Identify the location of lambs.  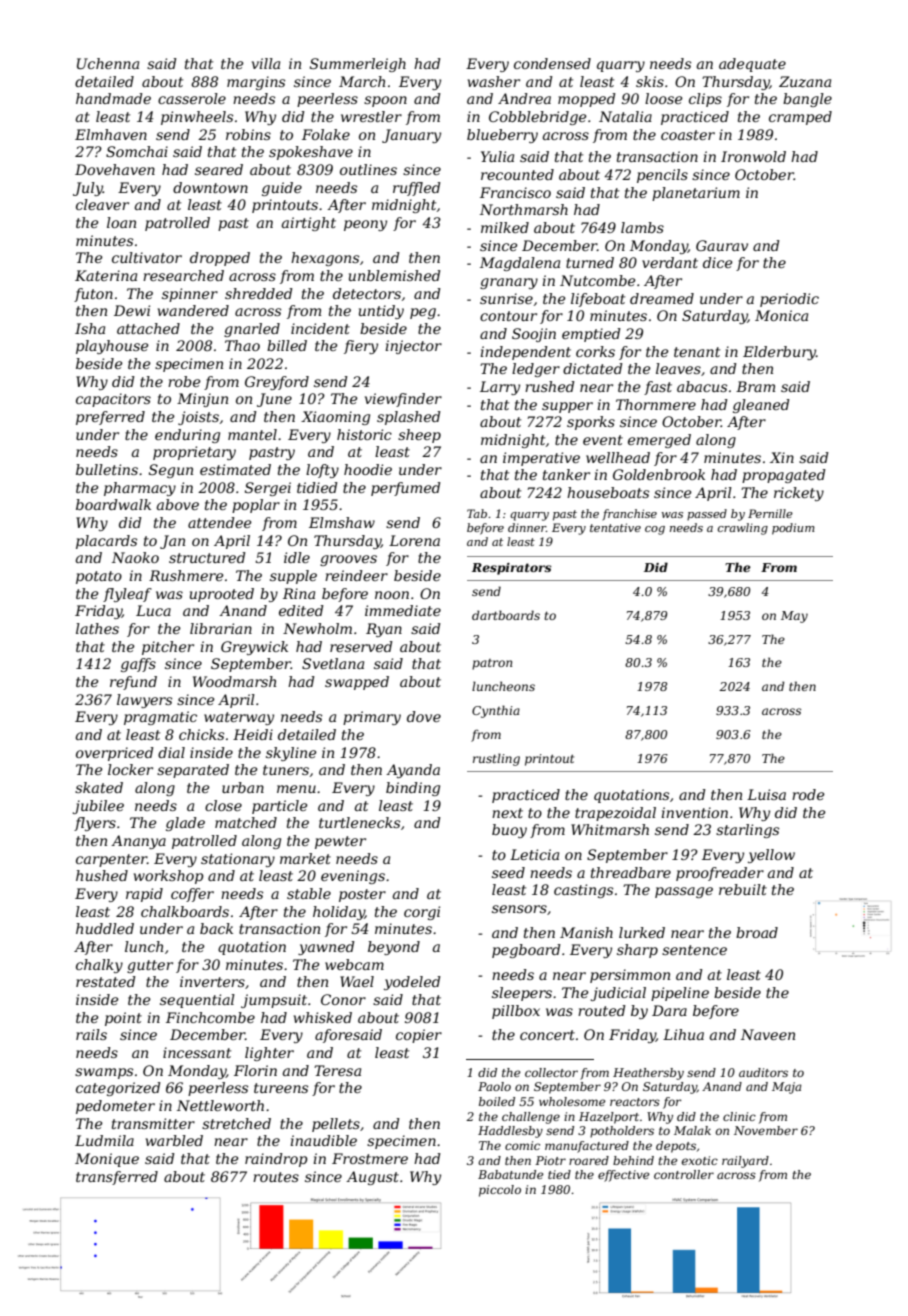
(642, 227).
